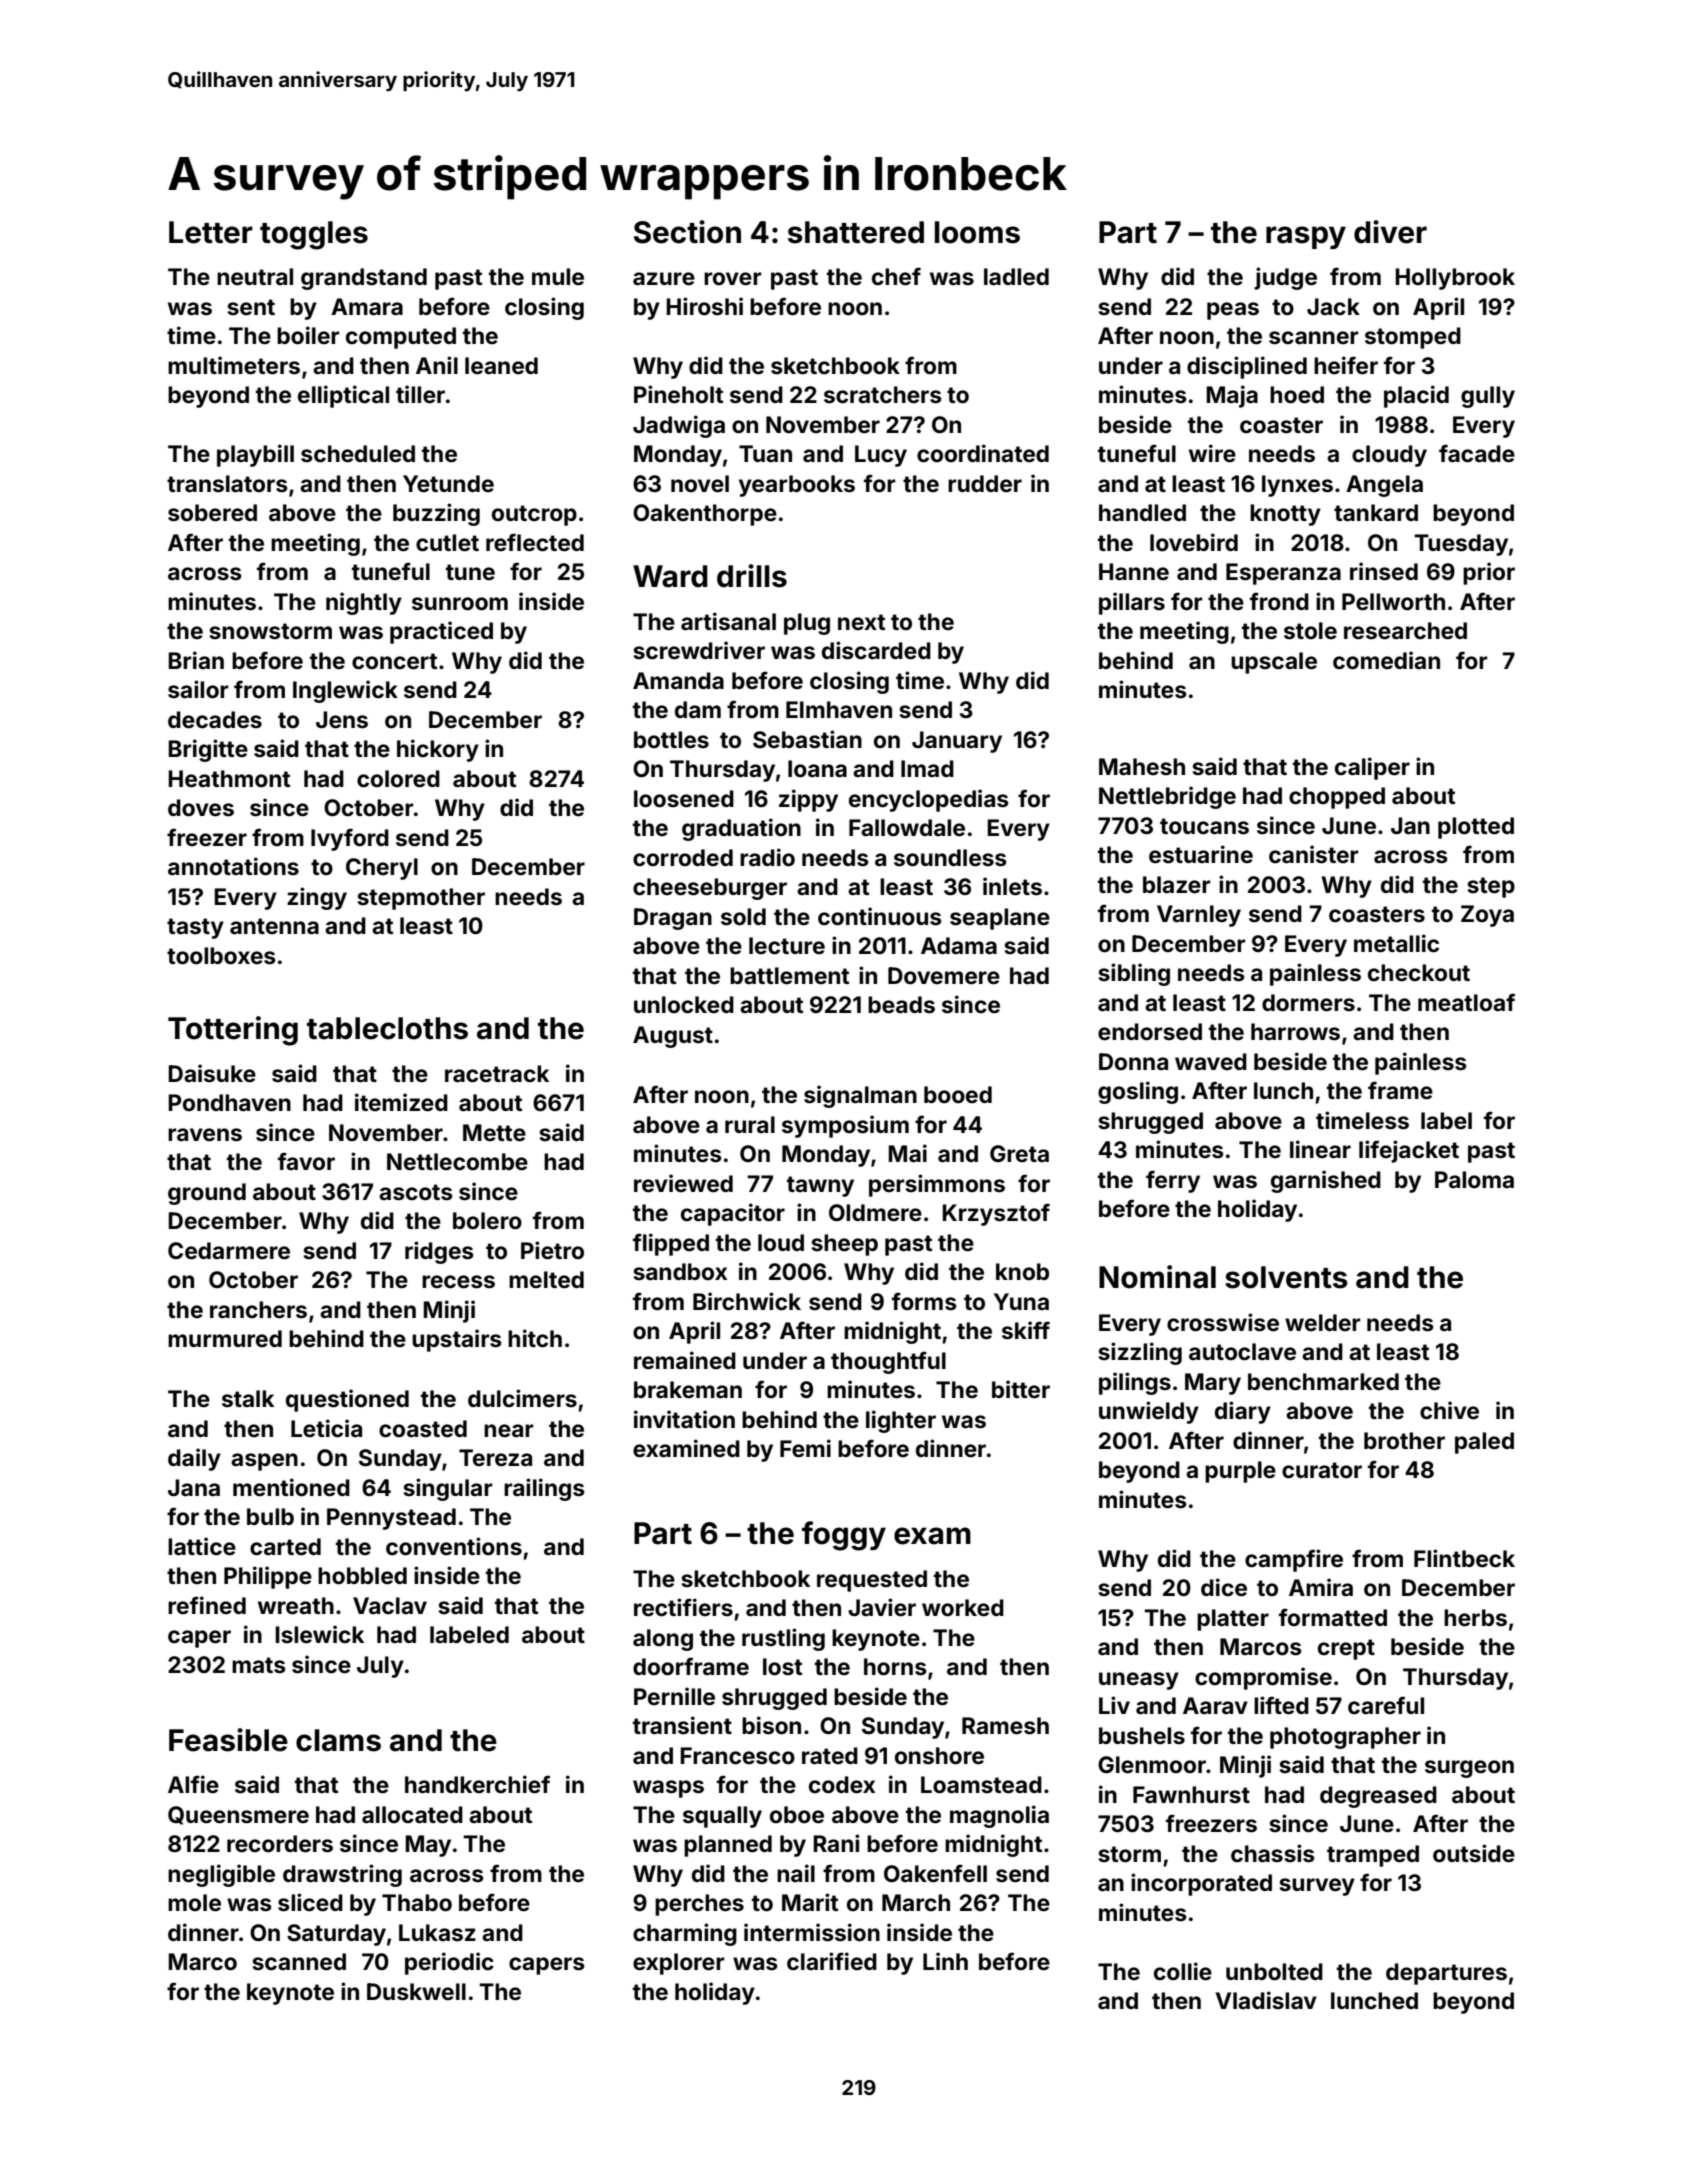  What do you see at coordinates (251, 307) in the image?
I see `sent` at bounding box center [251, 307].
